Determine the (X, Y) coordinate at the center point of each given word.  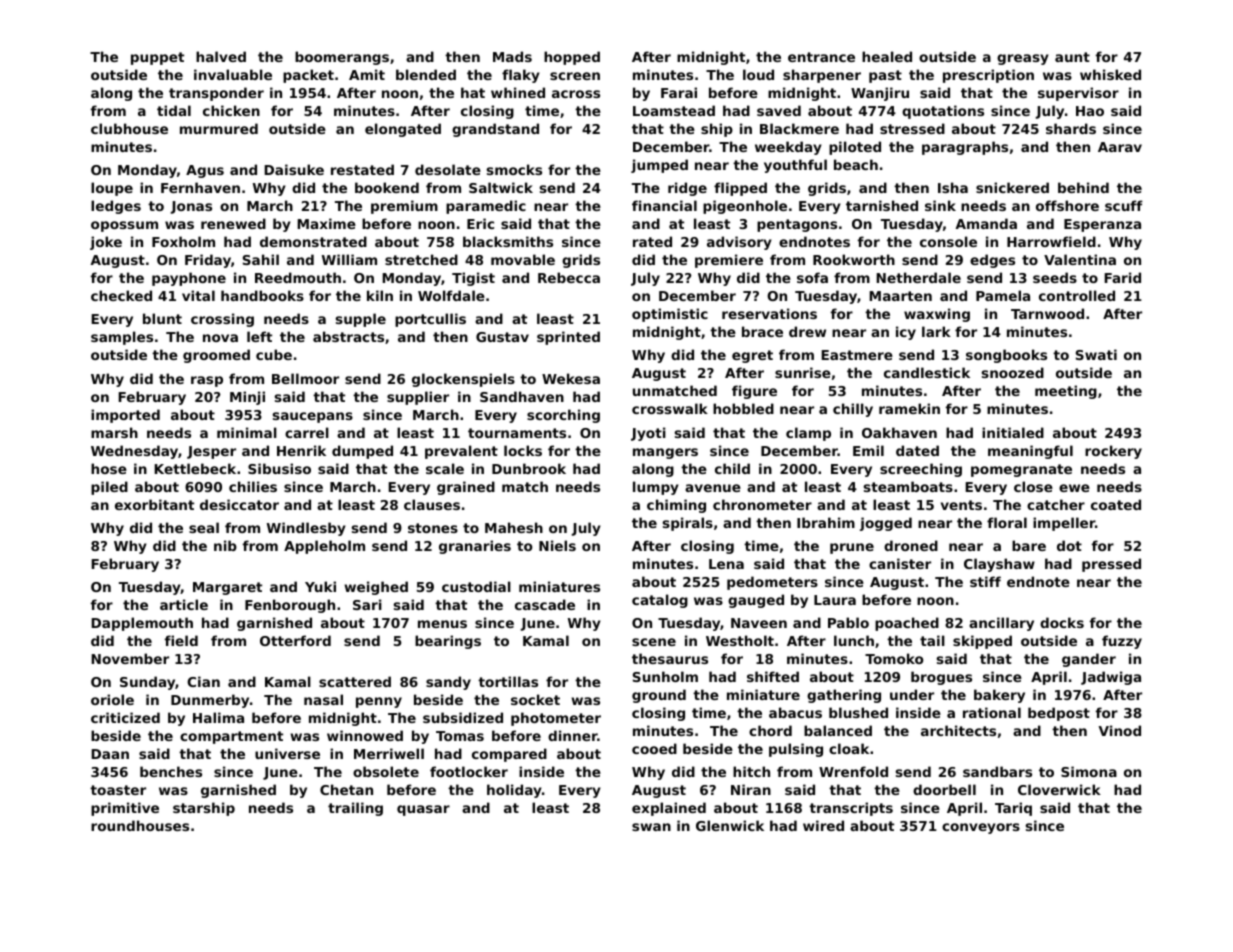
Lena (726, 564)
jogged (886, 524)
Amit (367, 74)
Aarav (1120, 147)
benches (171, 771)
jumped (659, 166)
